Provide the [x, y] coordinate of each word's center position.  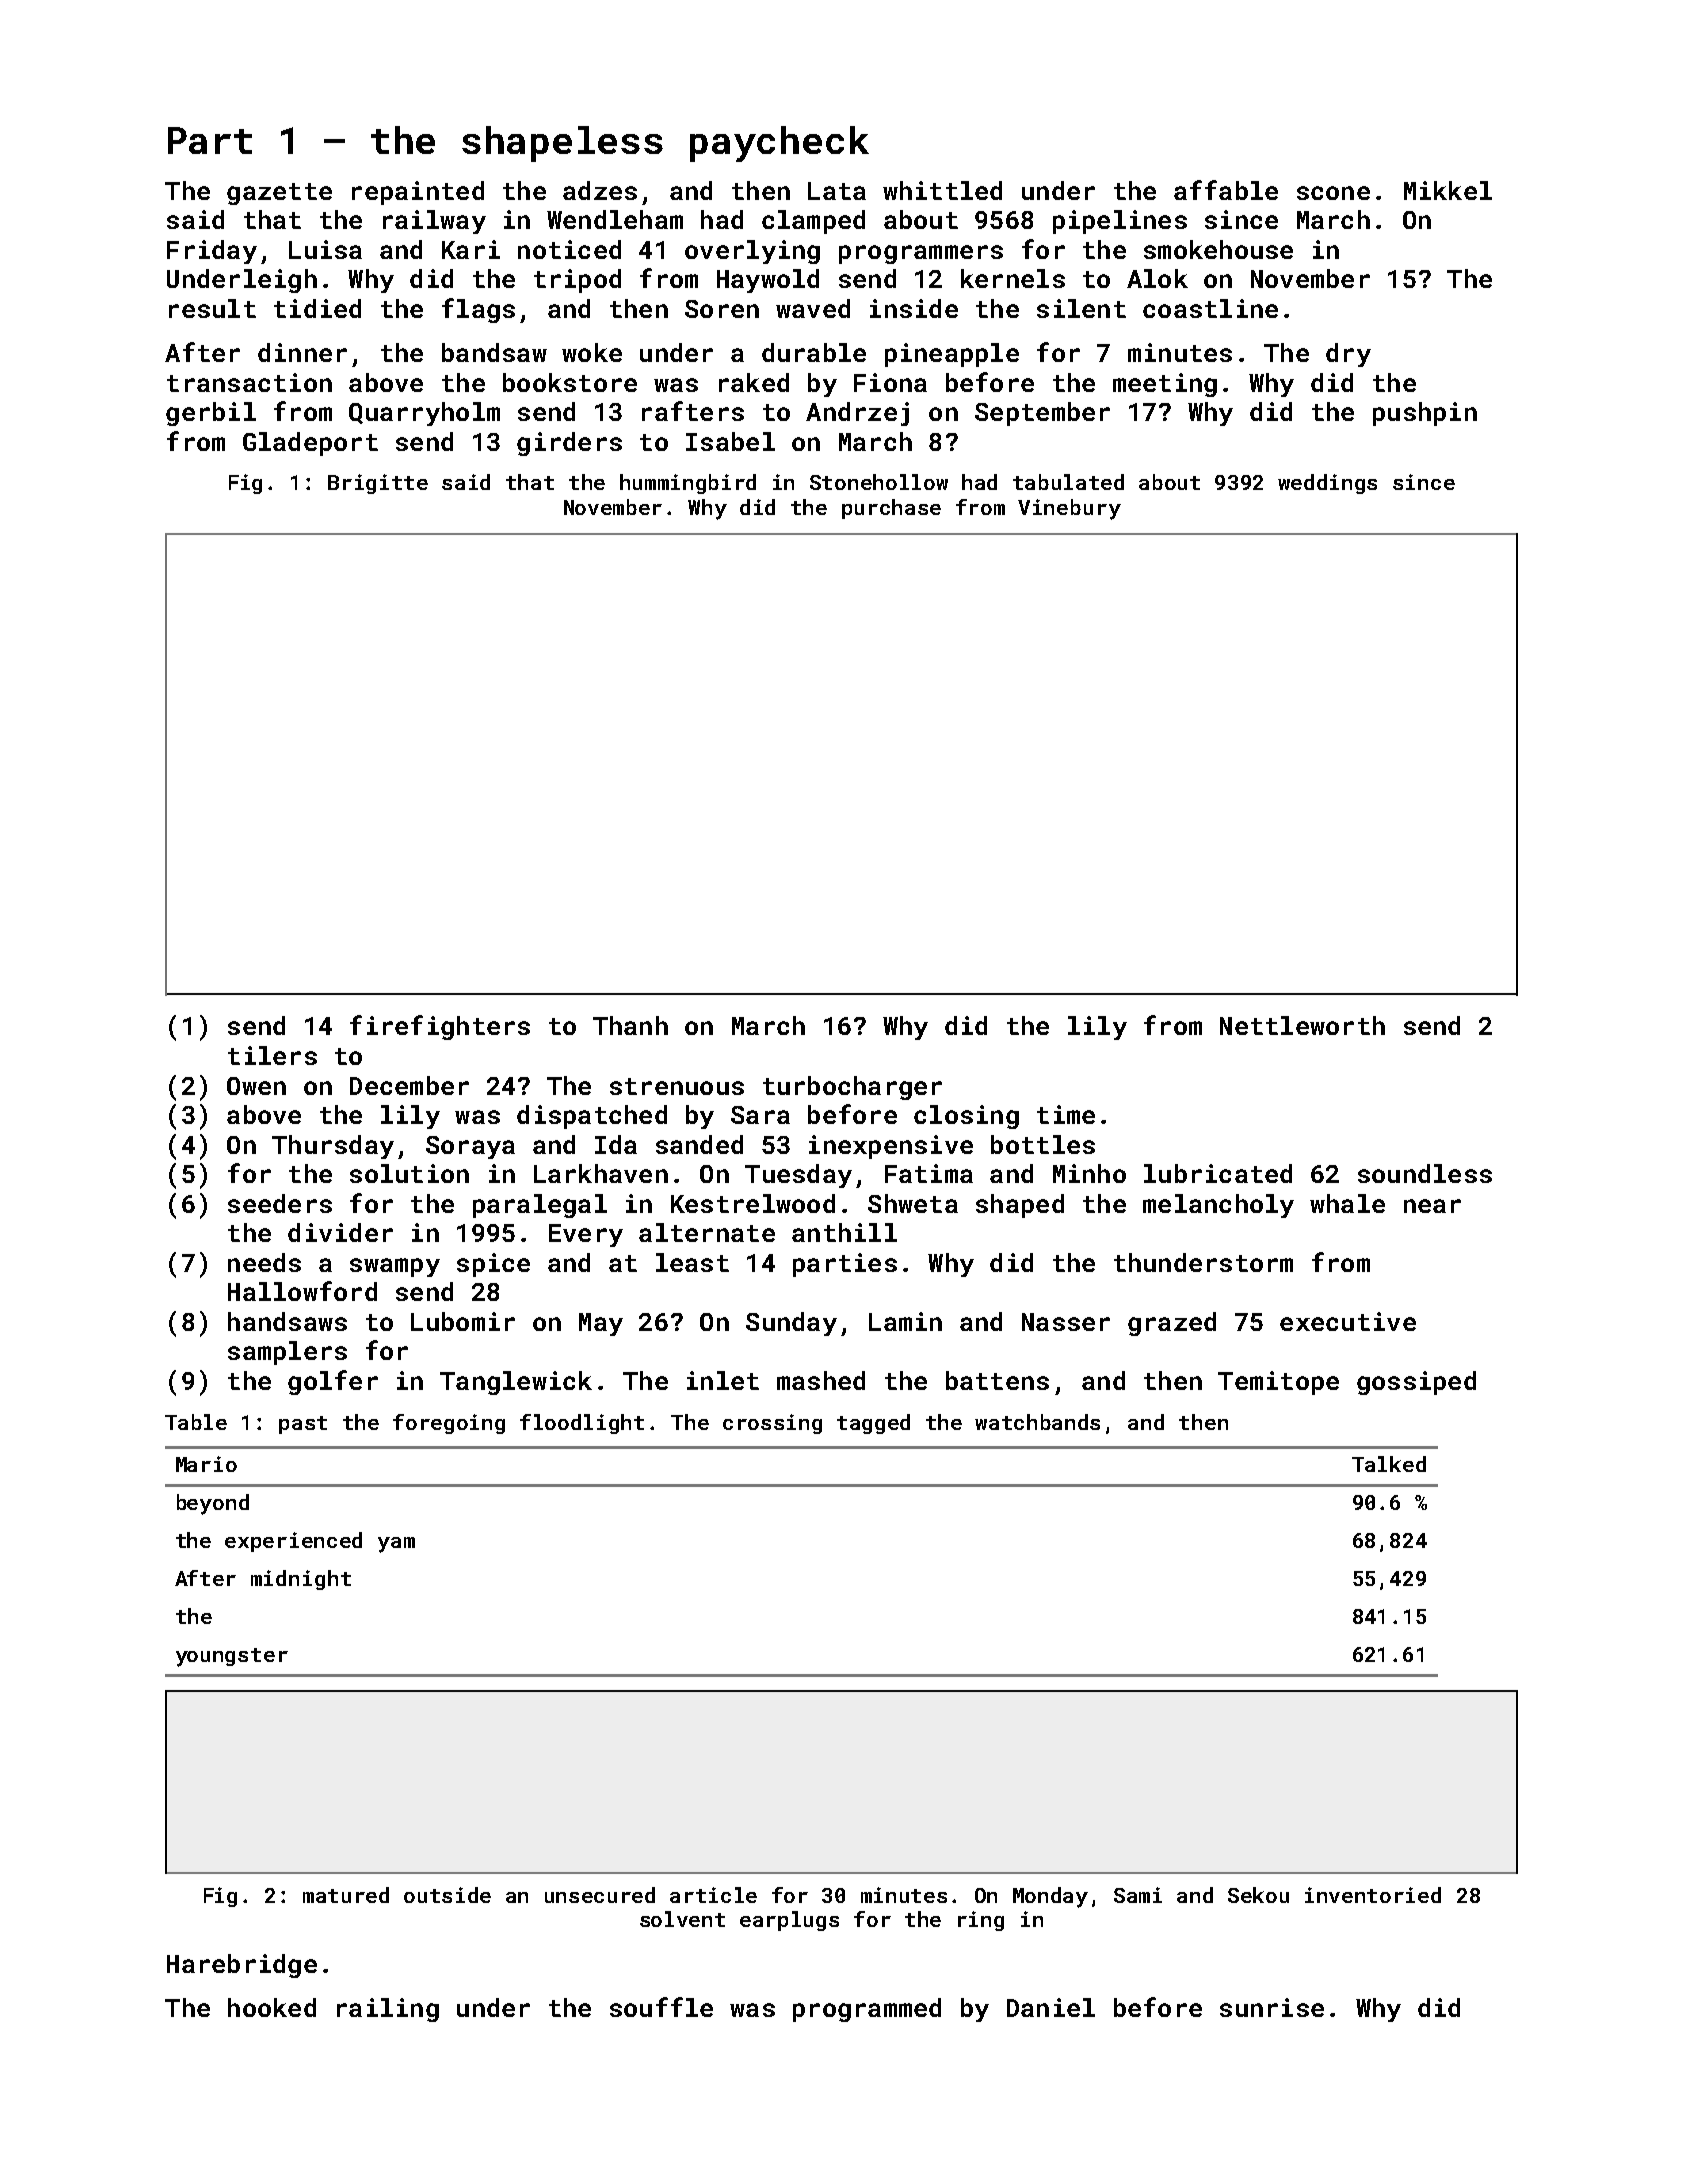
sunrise [1272, 2007]
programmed [867, 2010]
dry [1348, 355]
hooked [272, 2007]
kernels [1013, 278]
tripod [577, 281]
